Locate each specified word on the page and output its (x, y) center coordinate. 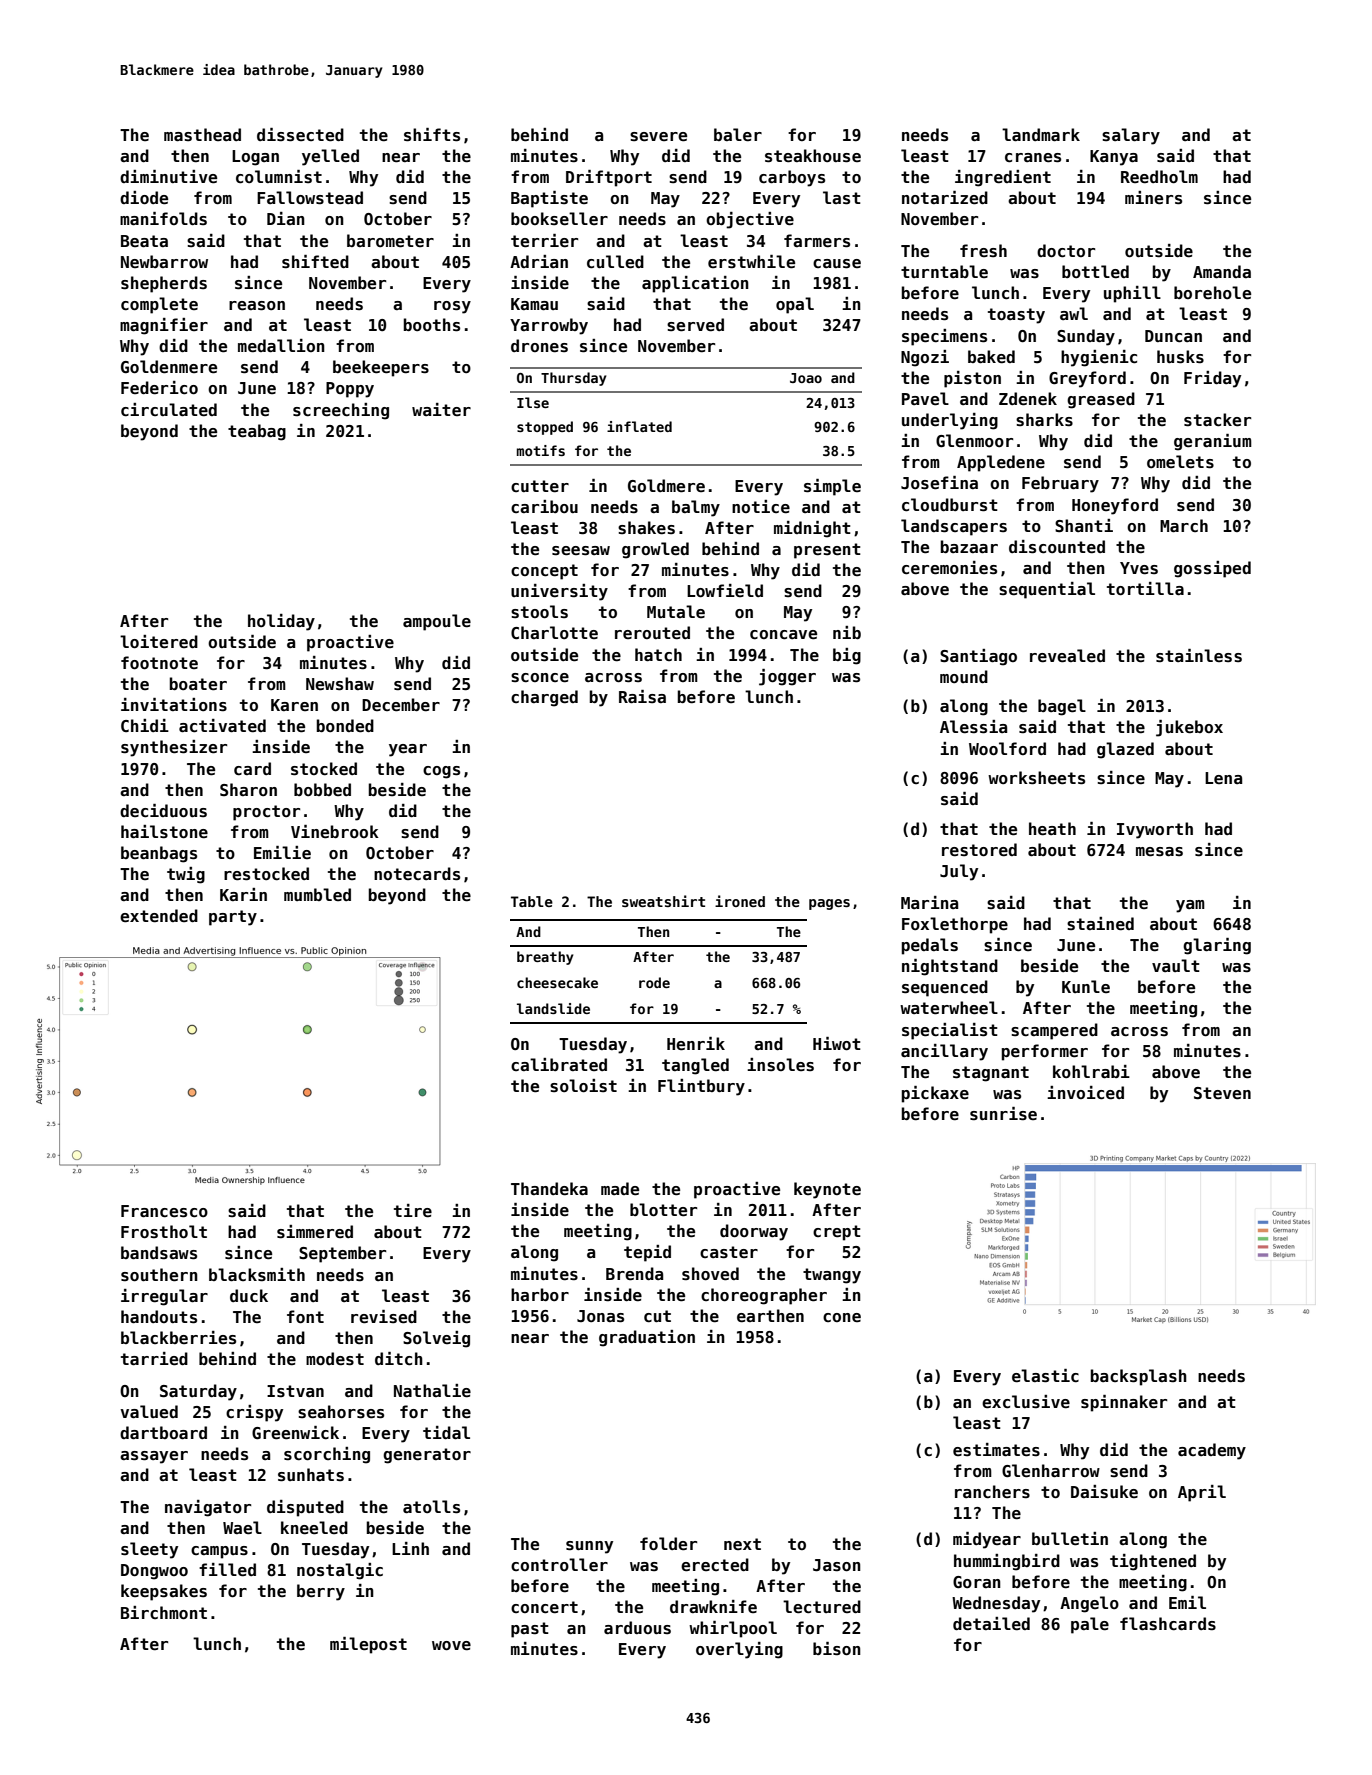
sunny (589, 1547)
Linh (410, 1548)
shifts (432, 135)
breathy (545, 958)
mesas (1159, 852)
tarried (154, 1359)
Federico (159, 388)
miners (1153, 198)
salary (1131, 136)
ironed (740, 901)
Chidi (145, 725)
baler (738, 135)
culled (615, 262)
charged (544, 698)
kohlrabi (1091, 1071)
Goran (977, 1582)
